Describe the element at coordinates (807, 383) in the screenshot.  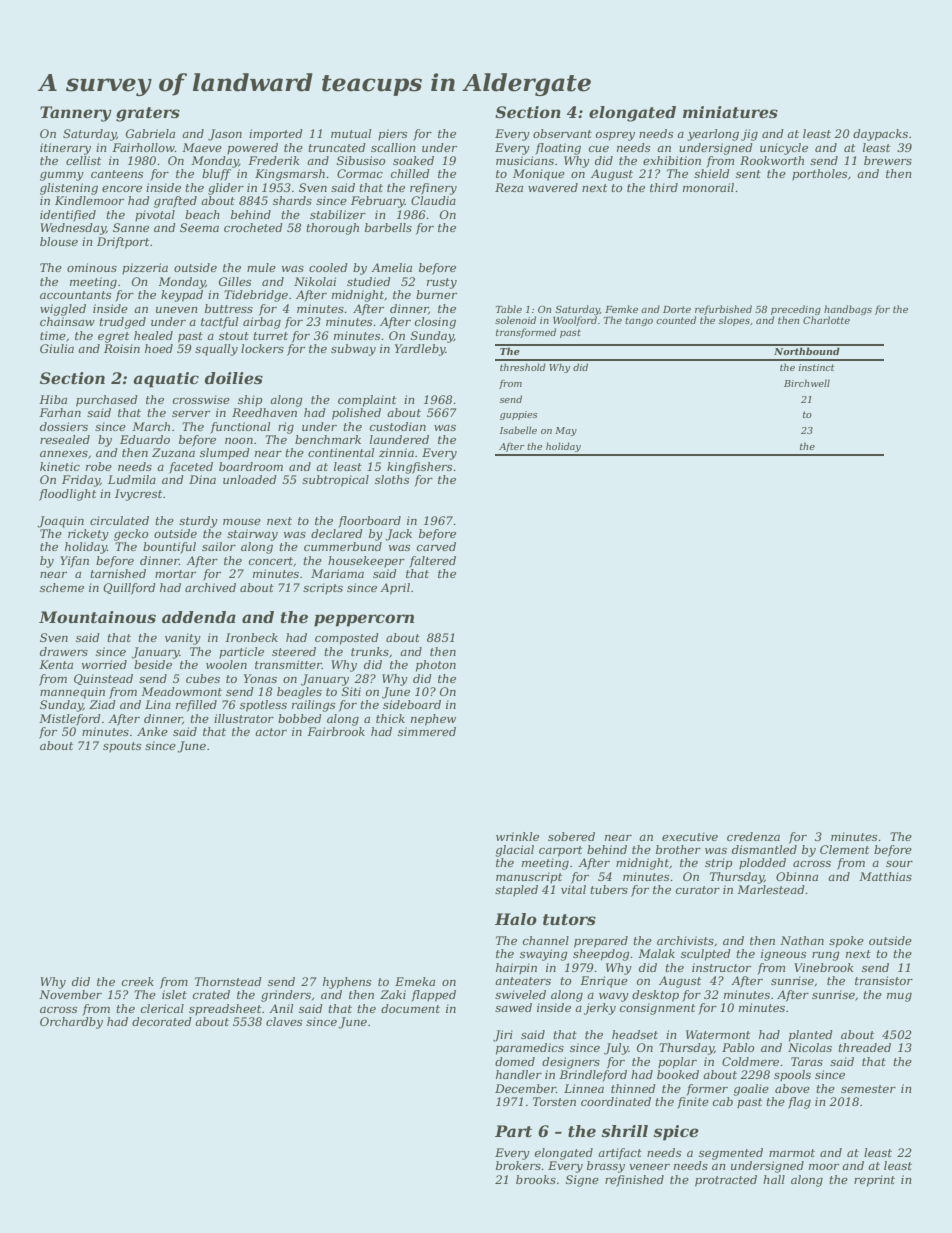
I see `Birchwell` at that location.
